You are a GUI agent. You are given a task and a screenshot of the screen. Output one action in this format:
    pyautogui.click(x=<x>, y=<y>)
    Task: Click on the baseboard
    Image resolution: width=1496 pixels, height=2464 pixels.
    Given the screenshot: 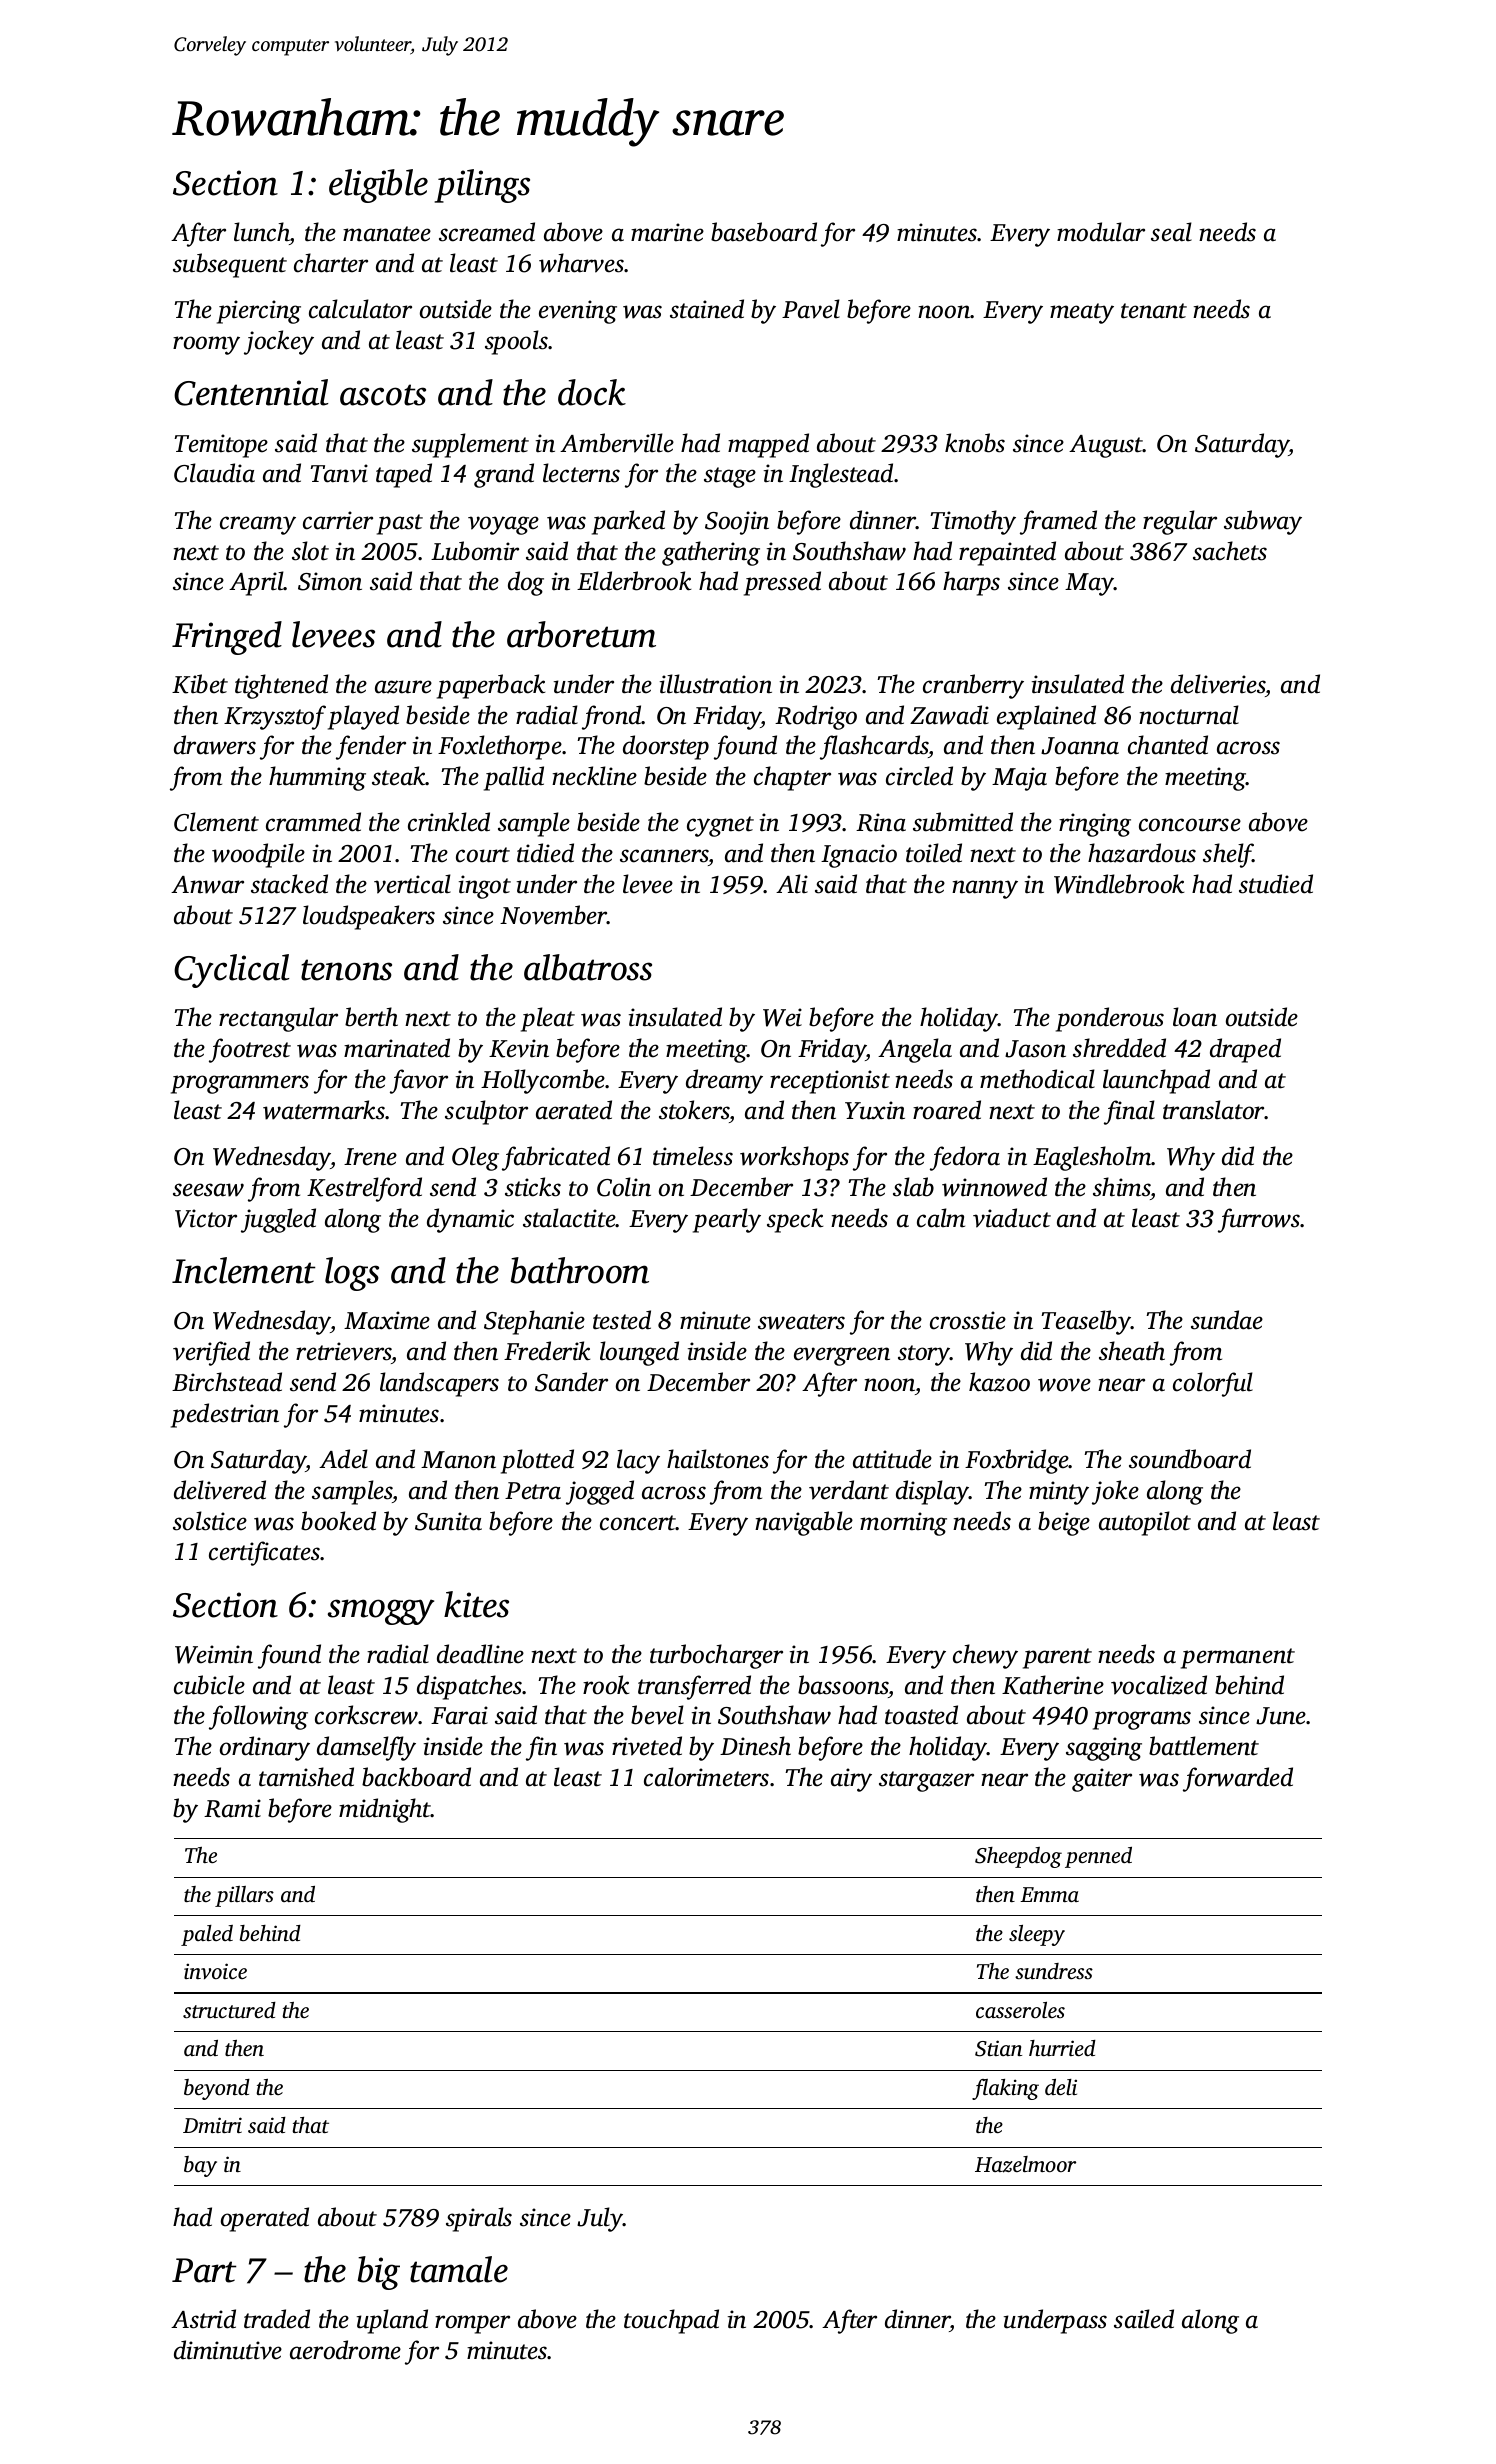 What is the action you would take?
    pyautogui.click(x=764, y=232)
